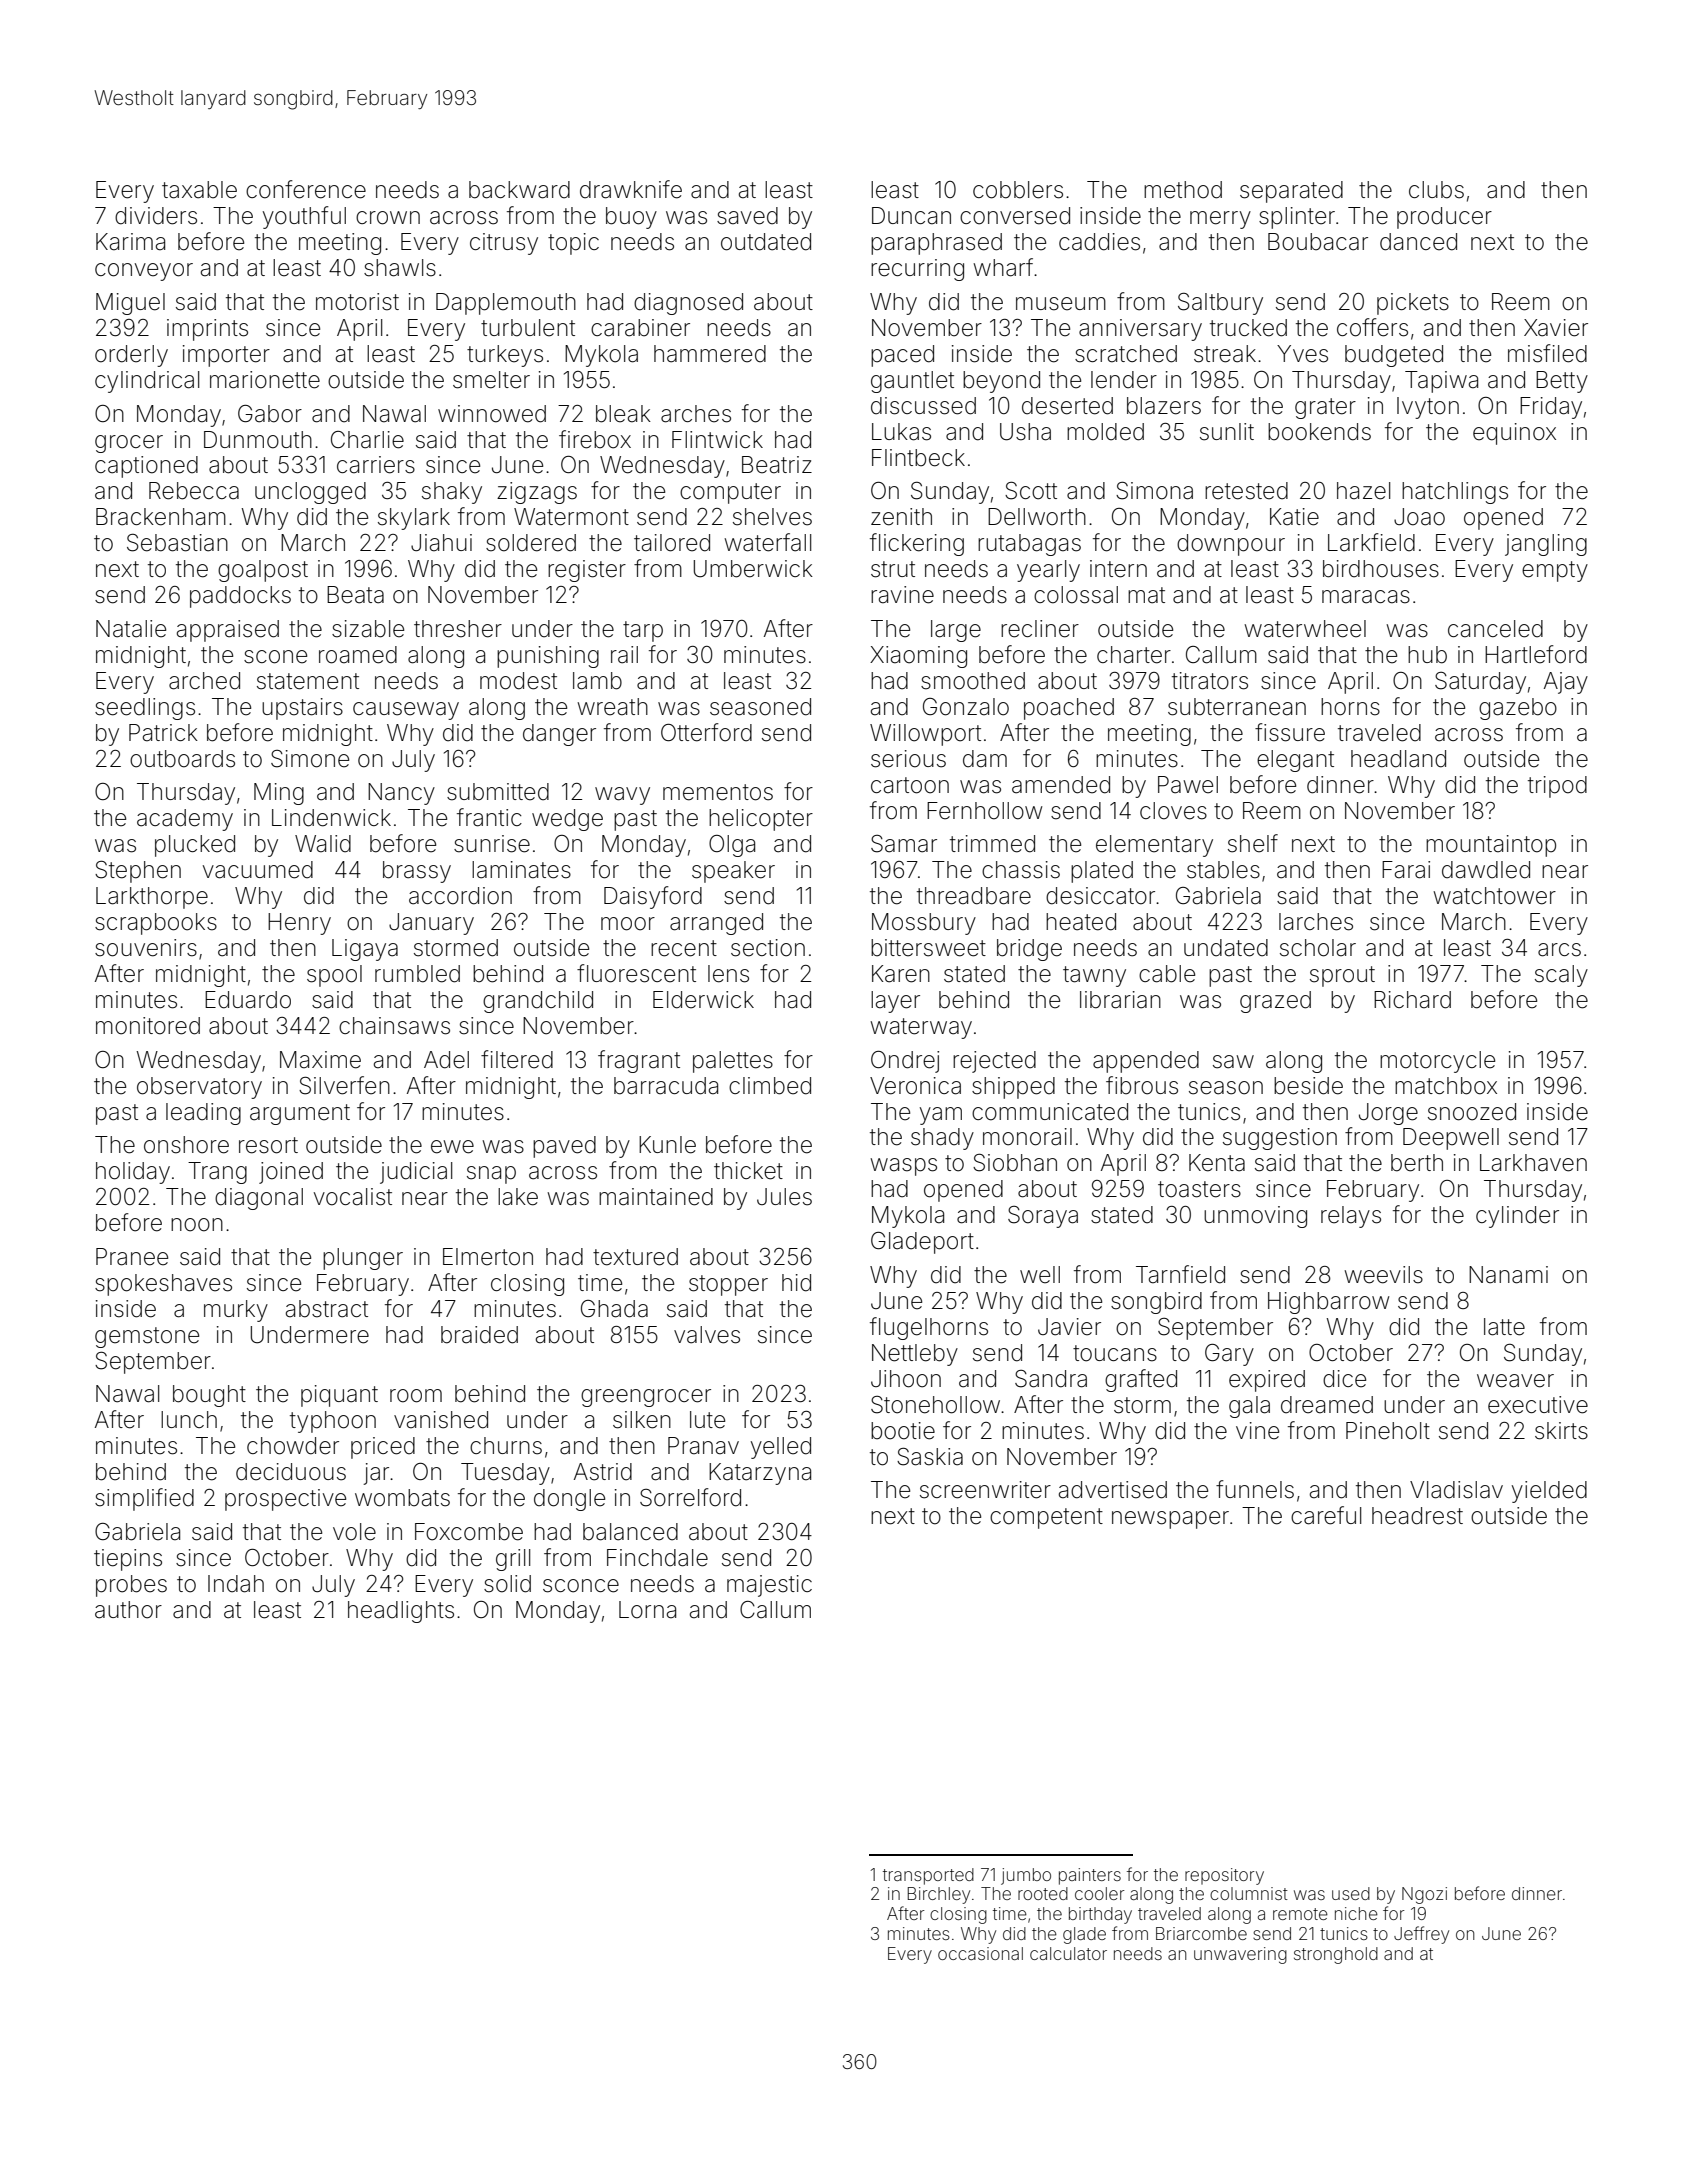  Describe the element at coordinates (1280, 1139) in the screenshot. I see `suggestion` at that location.
